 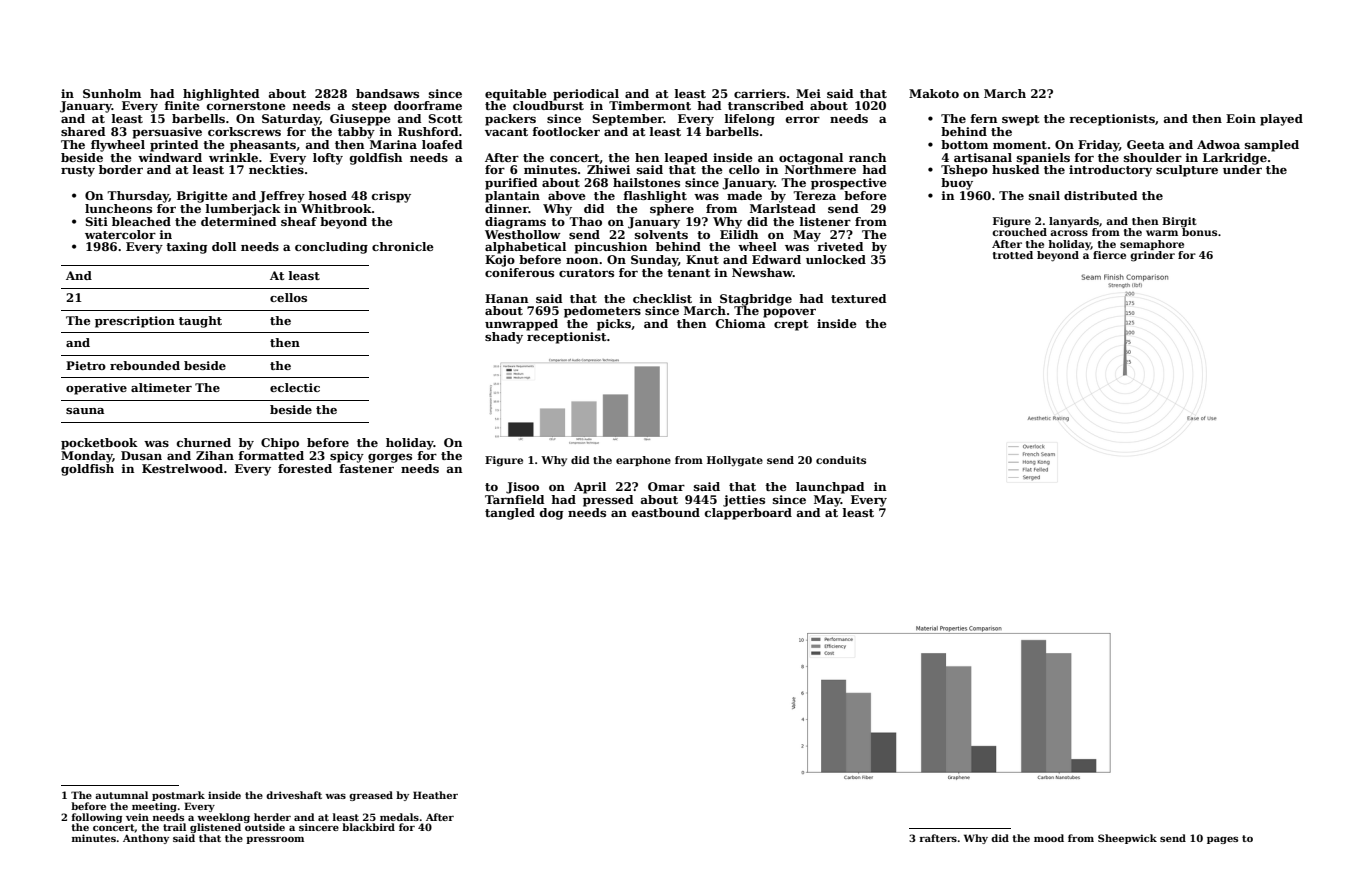 What do you see at coordinates (1222, 840) in the screenshot?
I see `pages` at bounding box center [1222, 840].
